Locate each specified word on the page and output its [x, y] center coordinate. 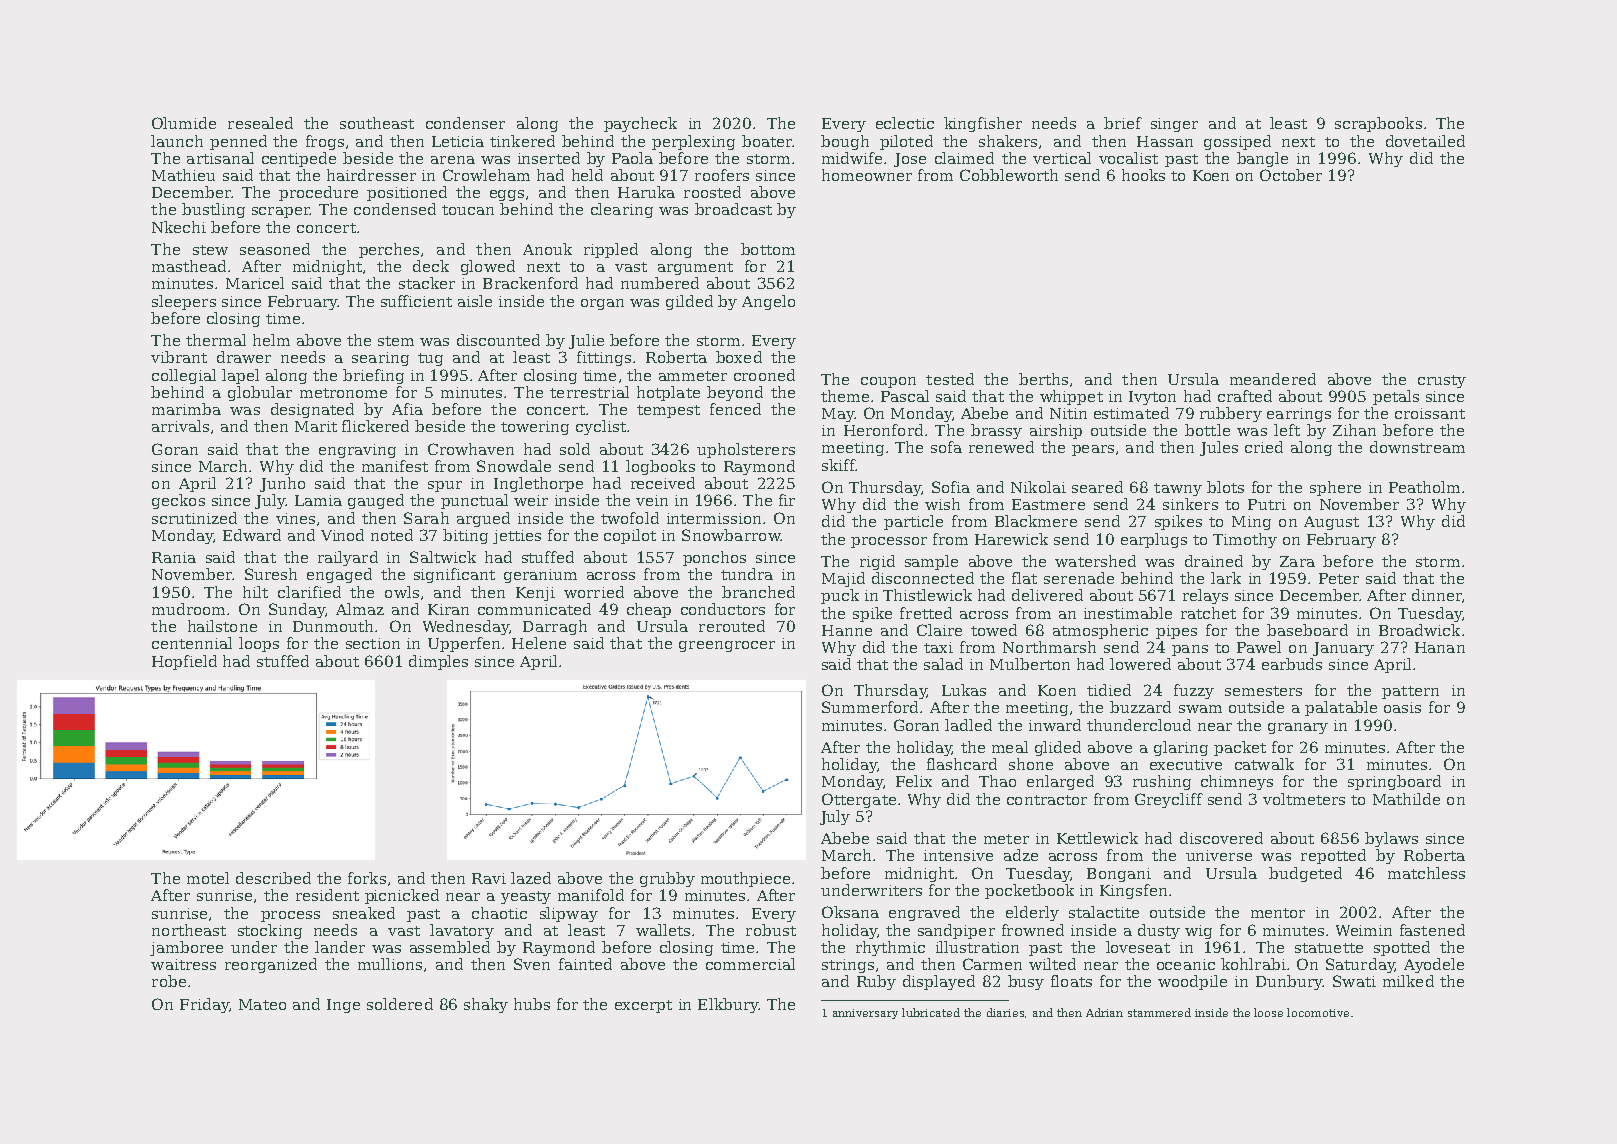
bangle [1262, 159]
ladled [968, 725]
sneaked [364, 913]
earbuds [1292, 664]
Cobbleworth [1009, 175]
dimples [438, 662]
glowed [488, 267]
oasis [1402, 707]
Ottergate [859, 800]
